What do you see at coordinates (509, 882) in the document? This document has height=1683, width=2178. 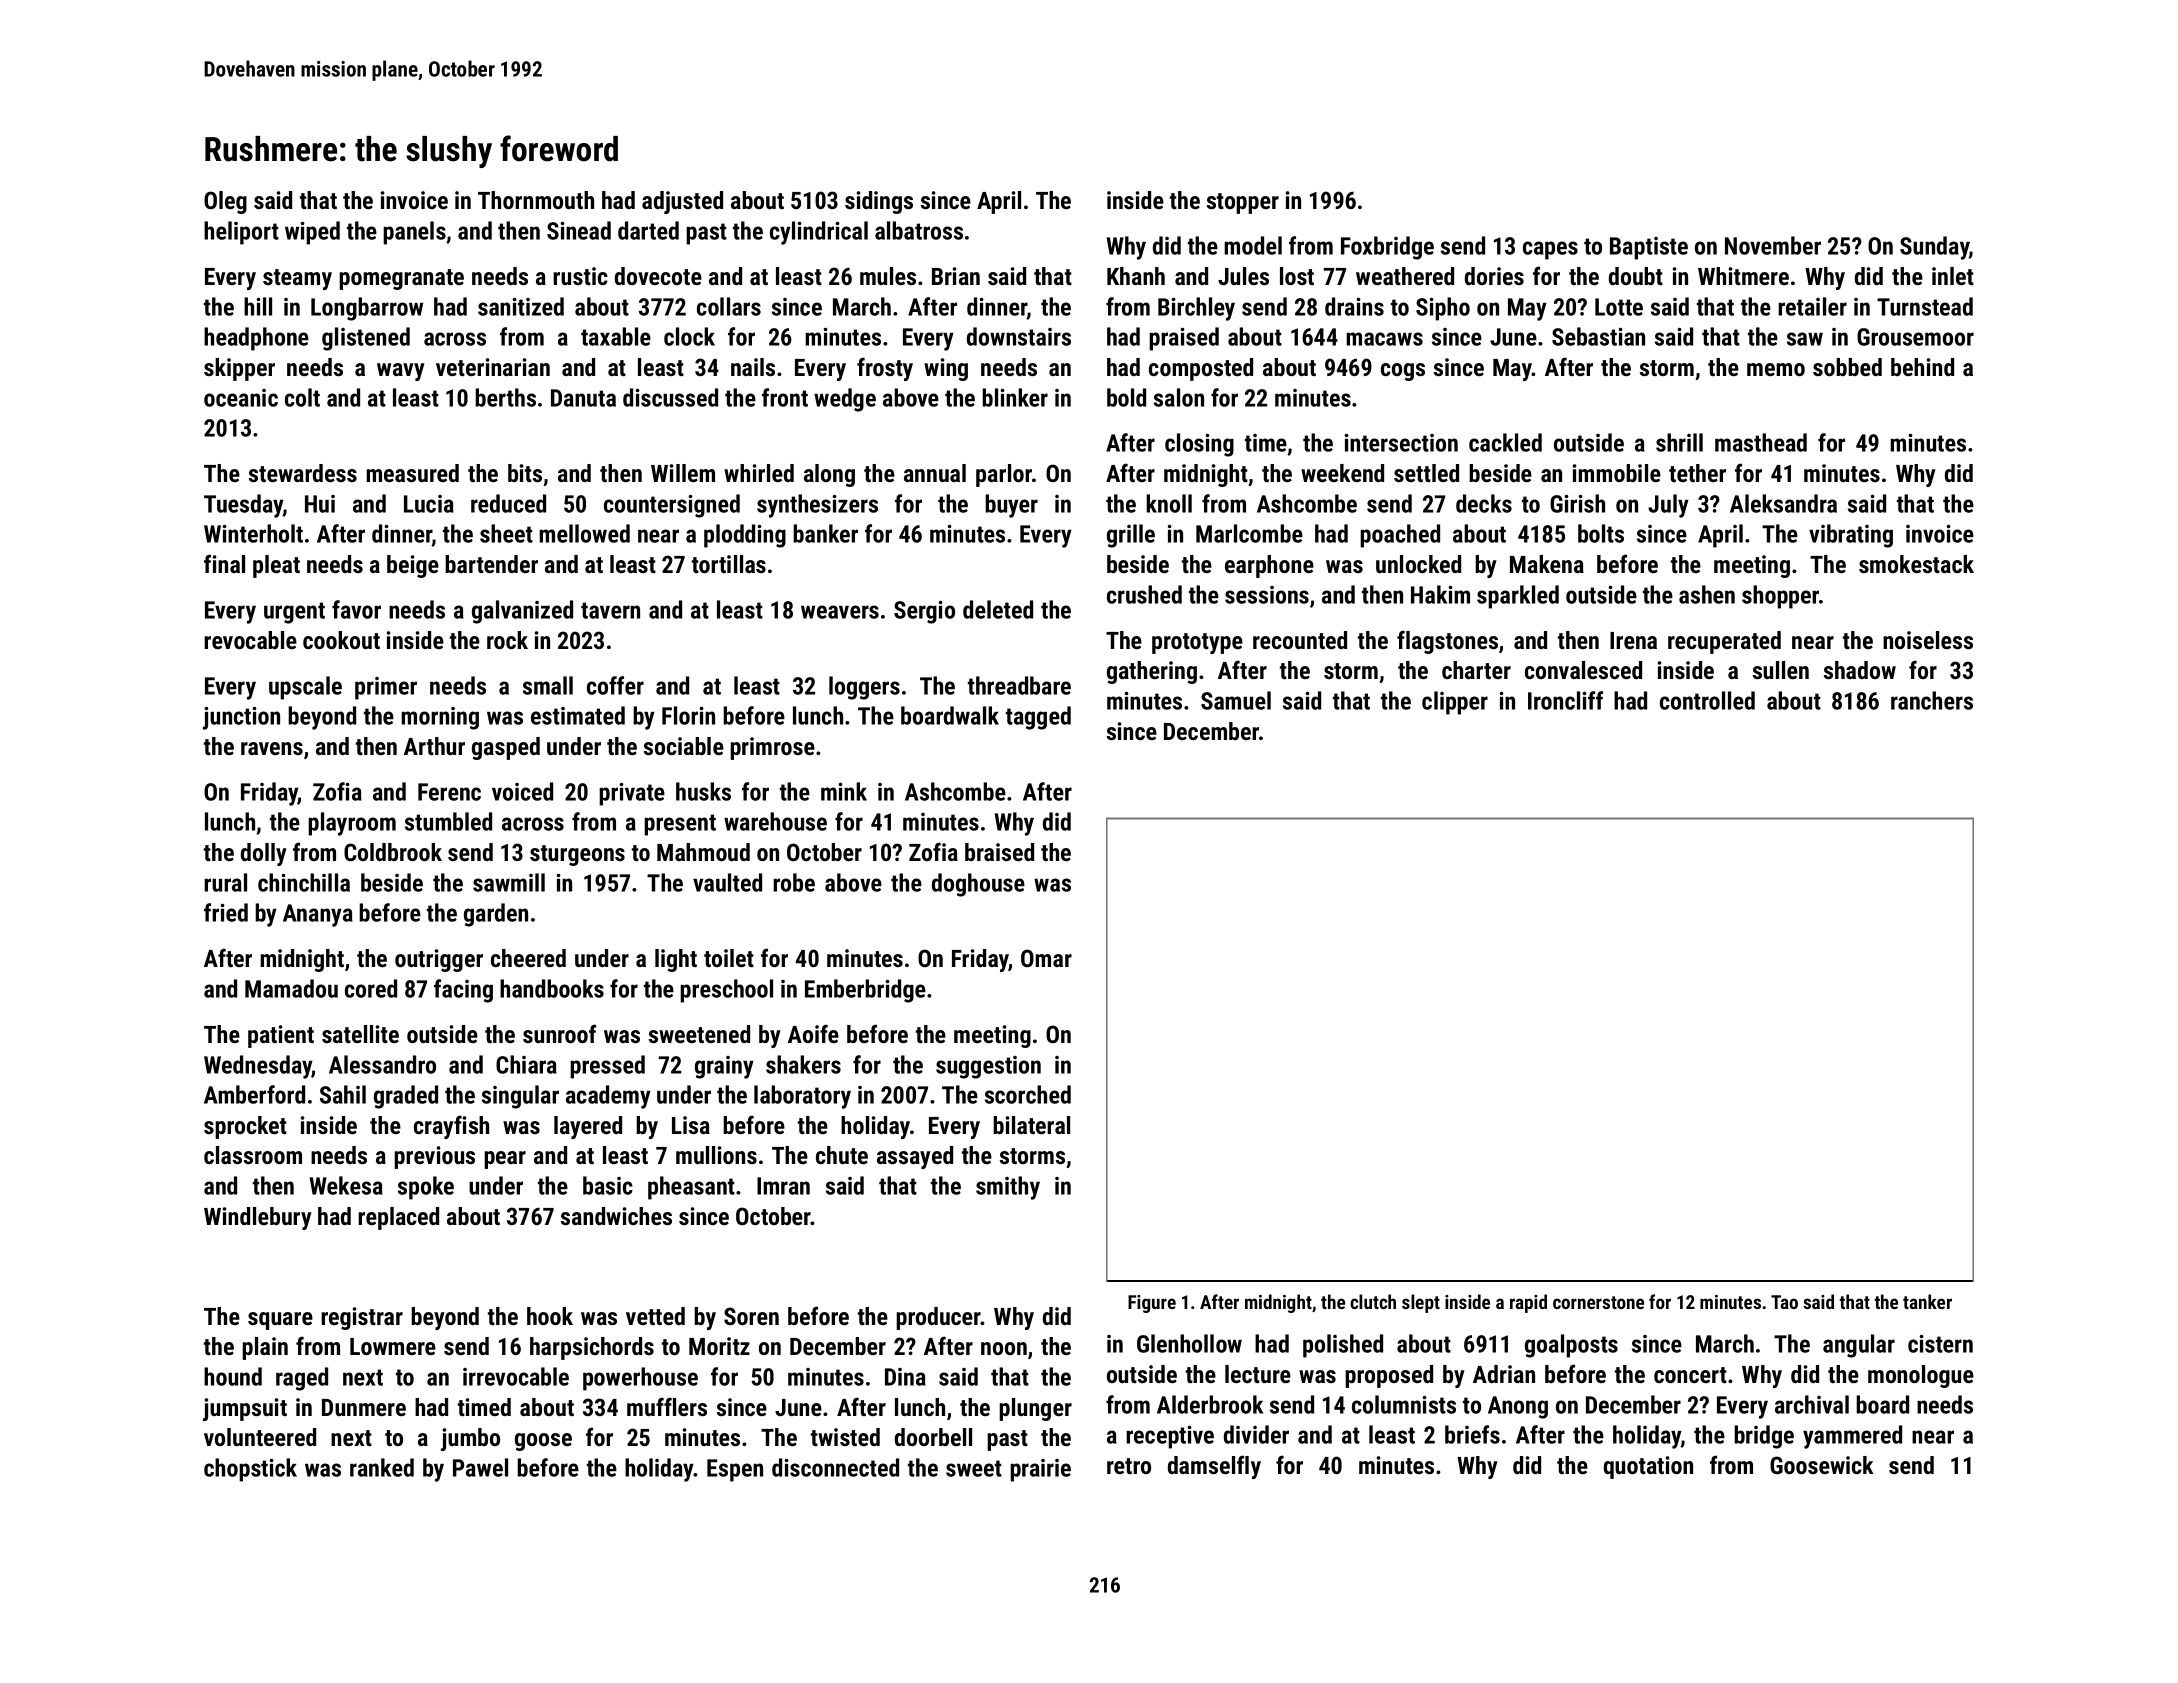 I see `sawmill` at bounding box center [509, 882].
